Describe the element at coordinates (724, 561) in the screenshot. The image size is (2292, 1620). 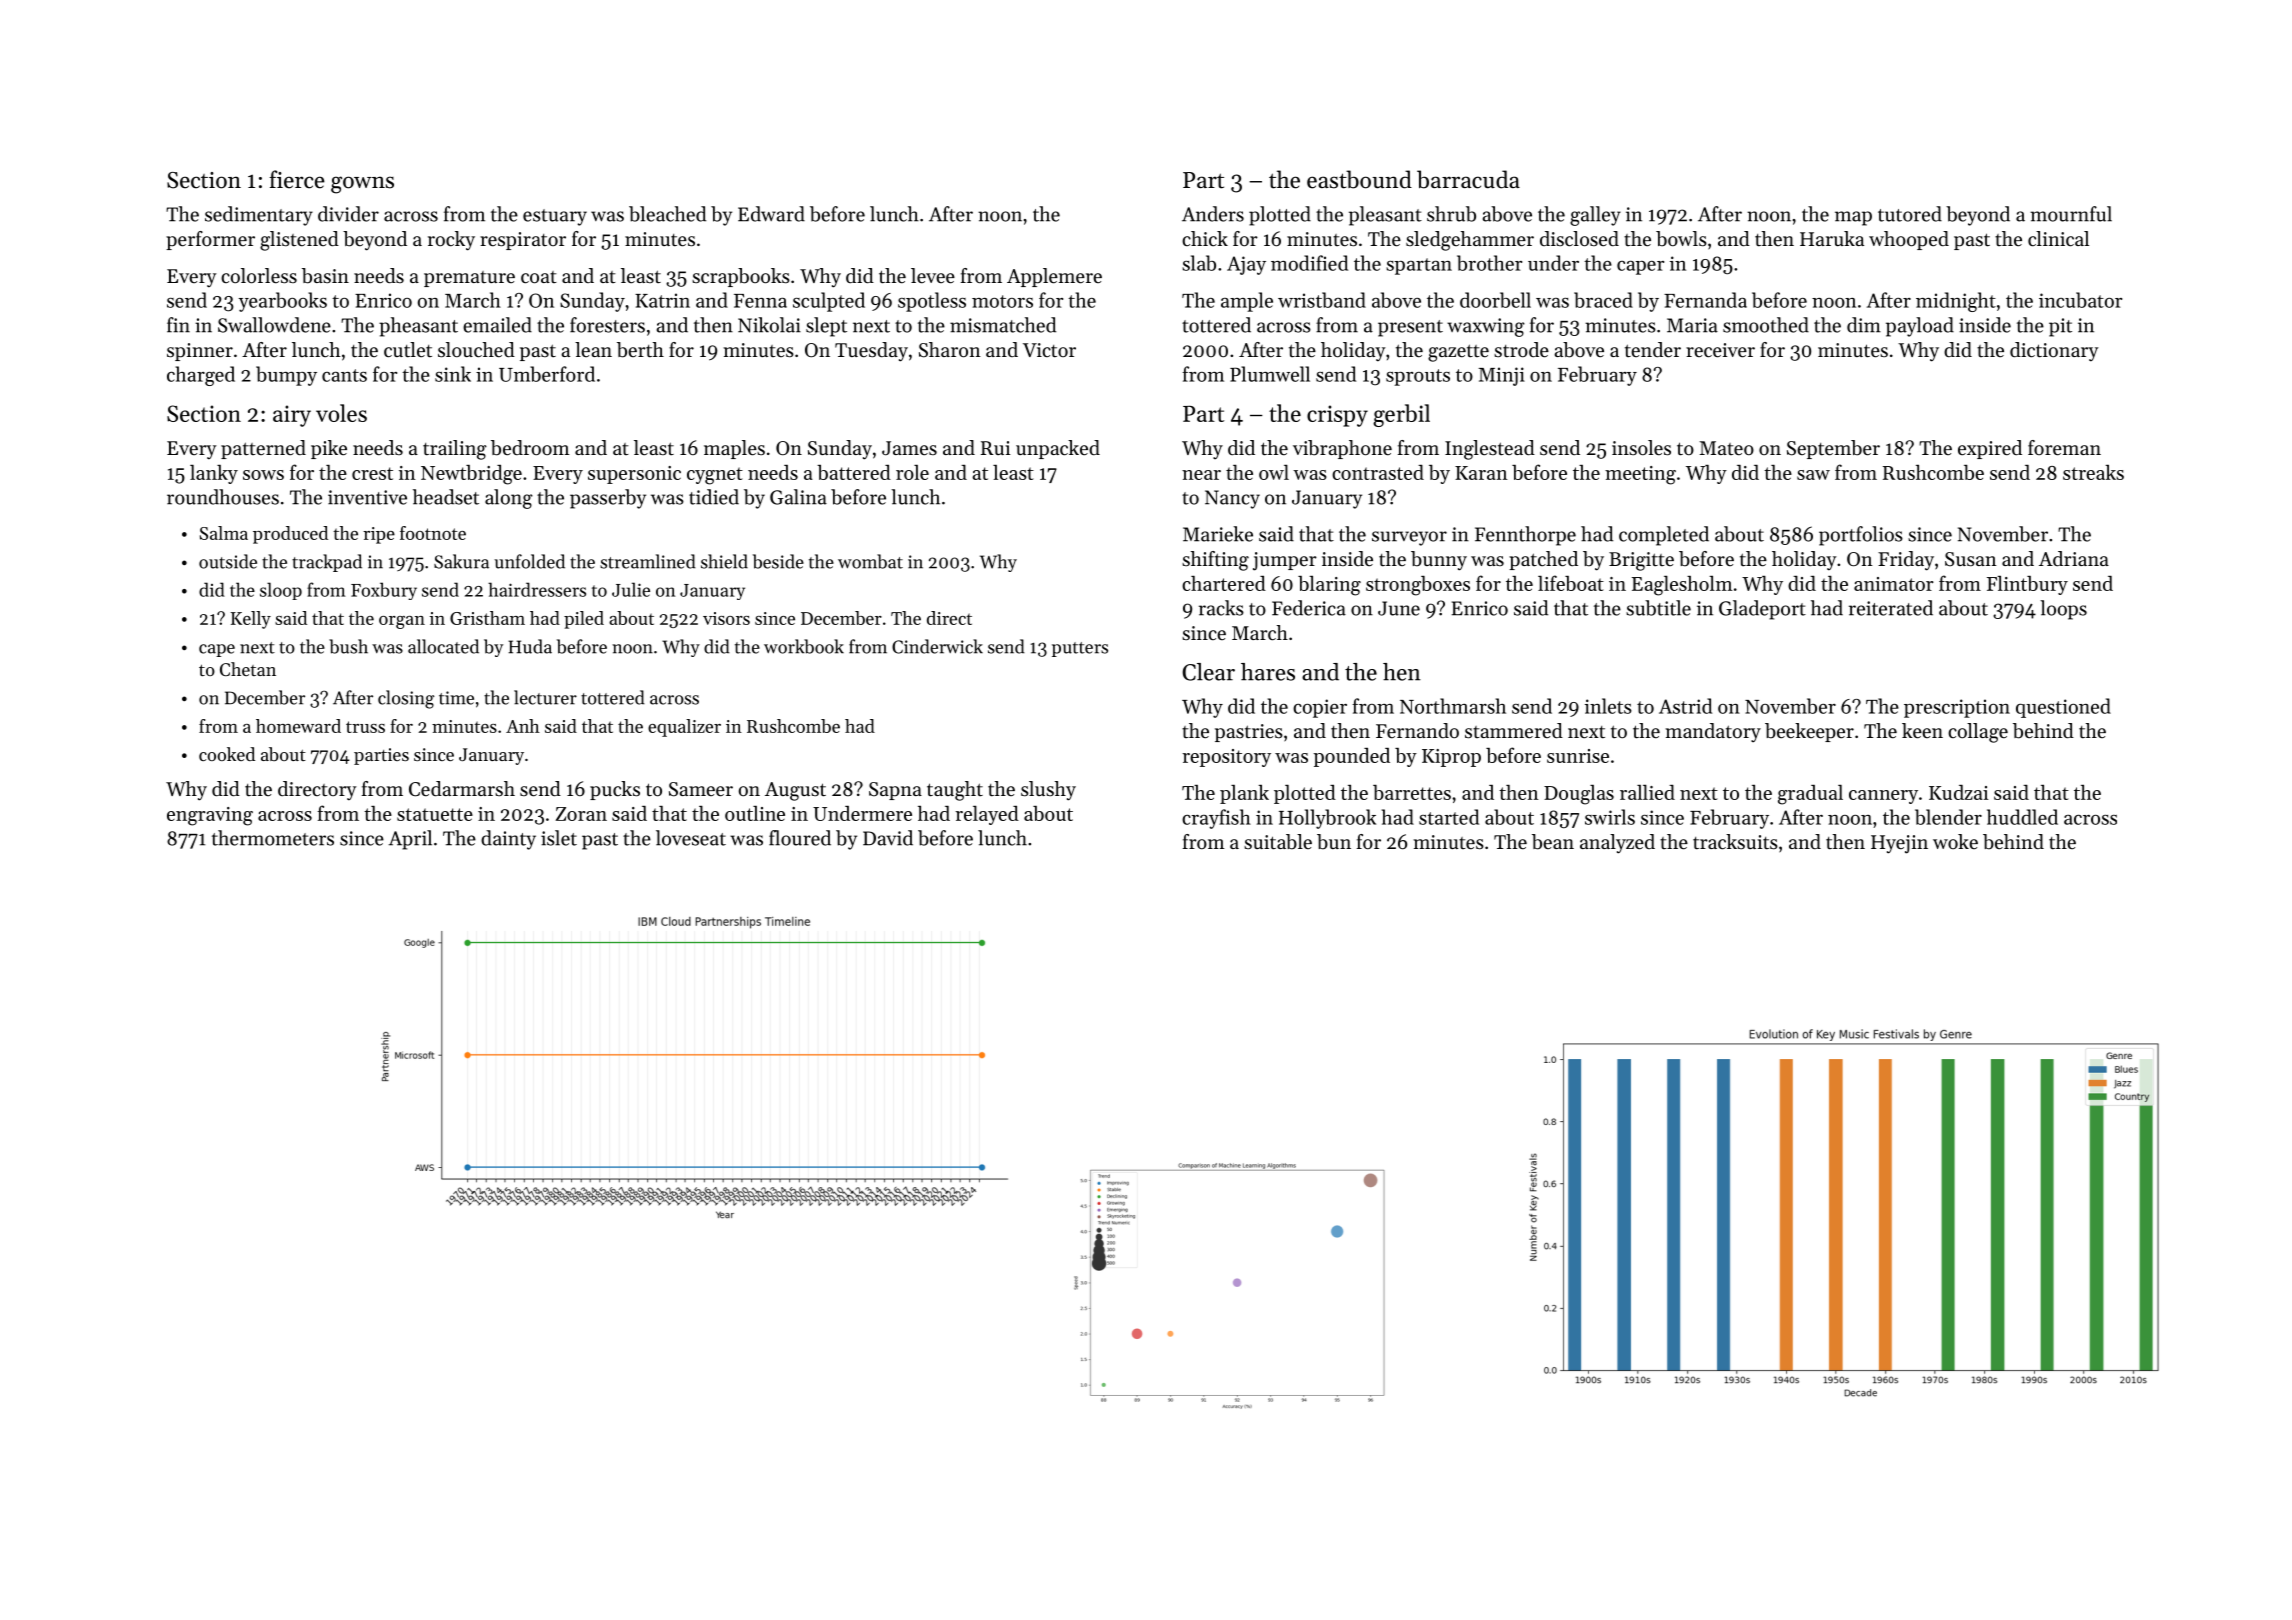
I see `shield` at that location.
